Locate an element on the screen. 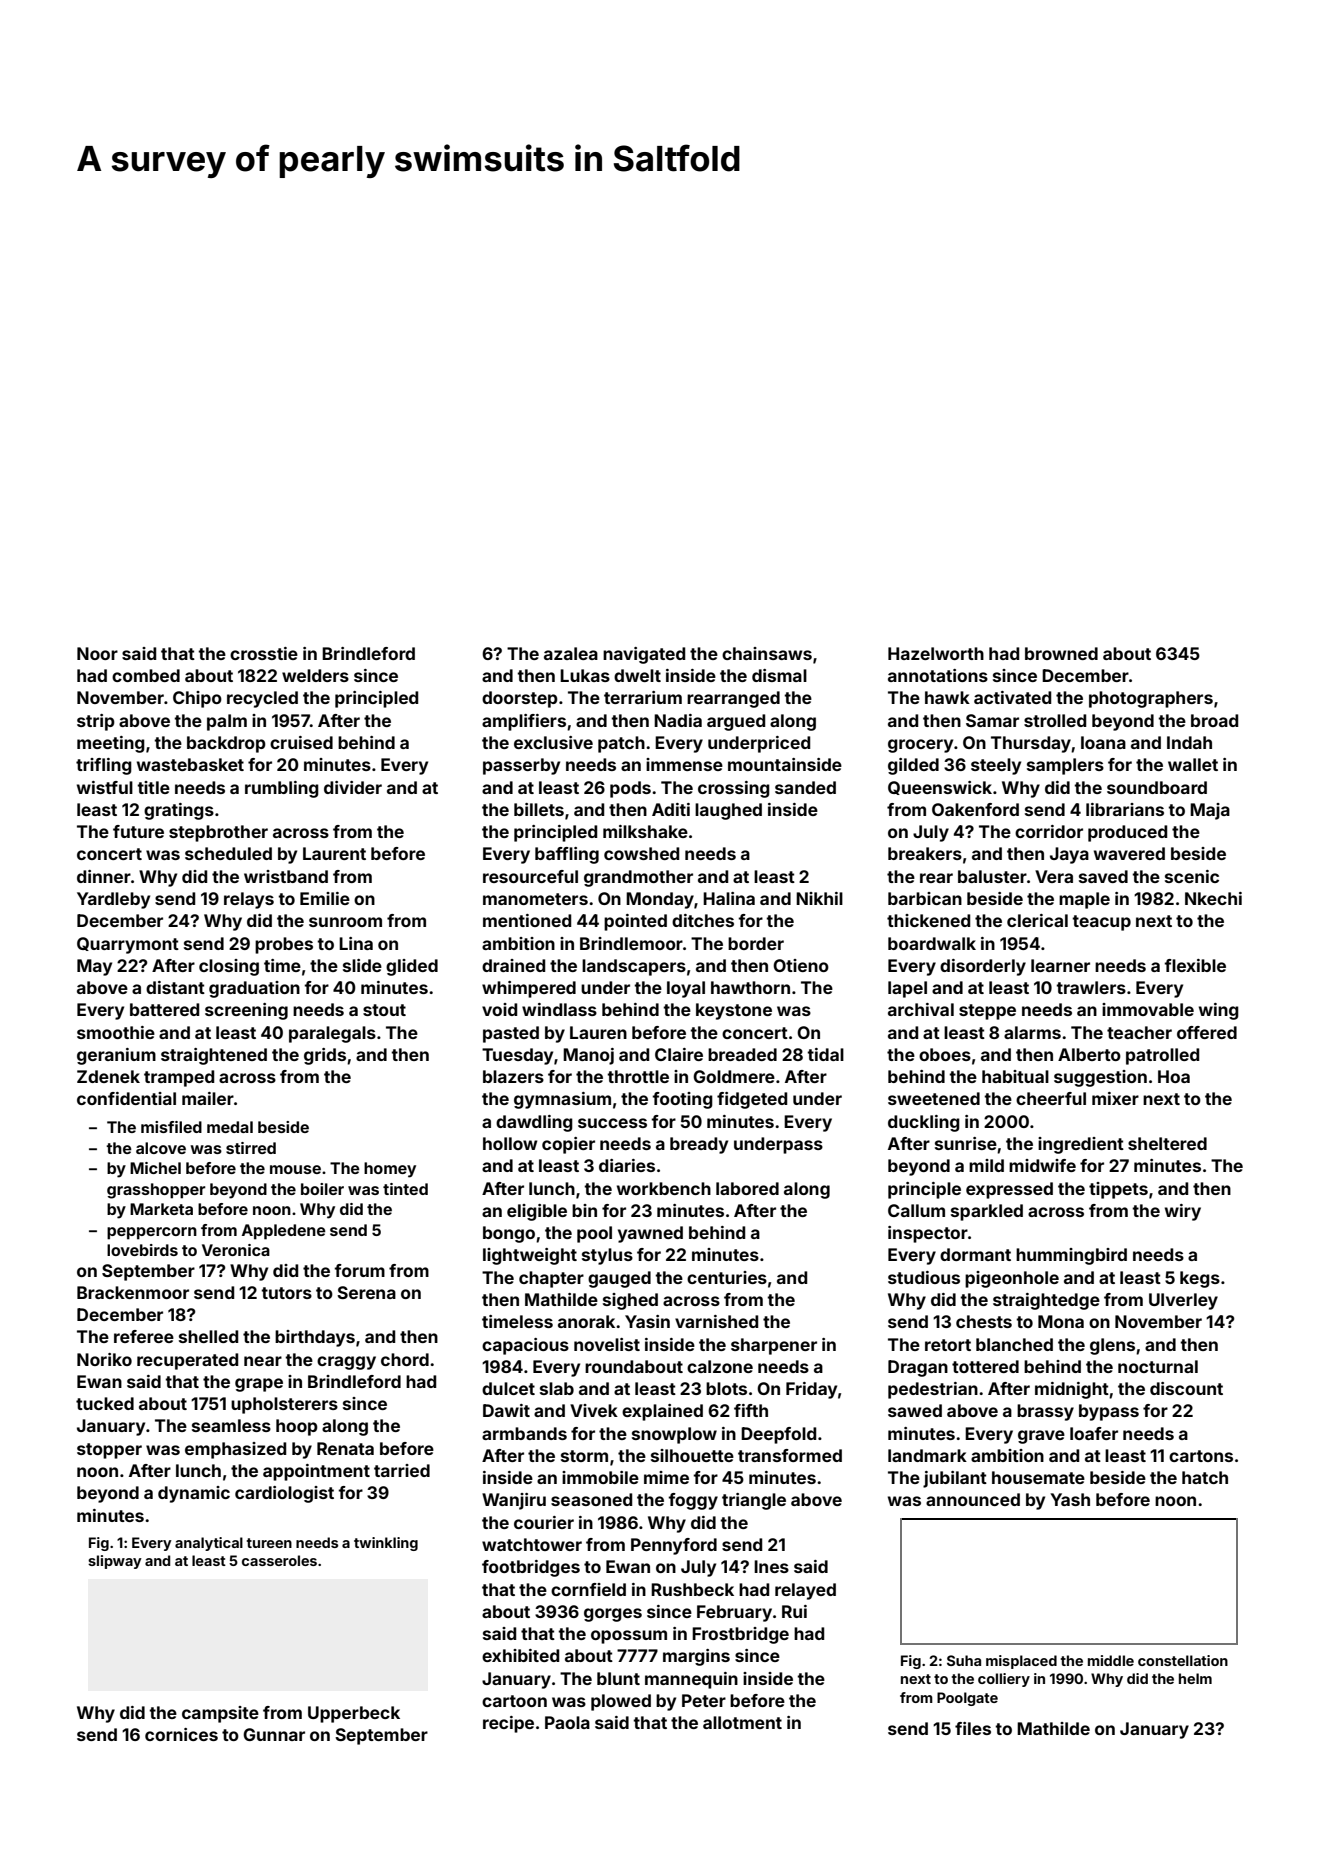  probes is located at coordinates (284, 945).
